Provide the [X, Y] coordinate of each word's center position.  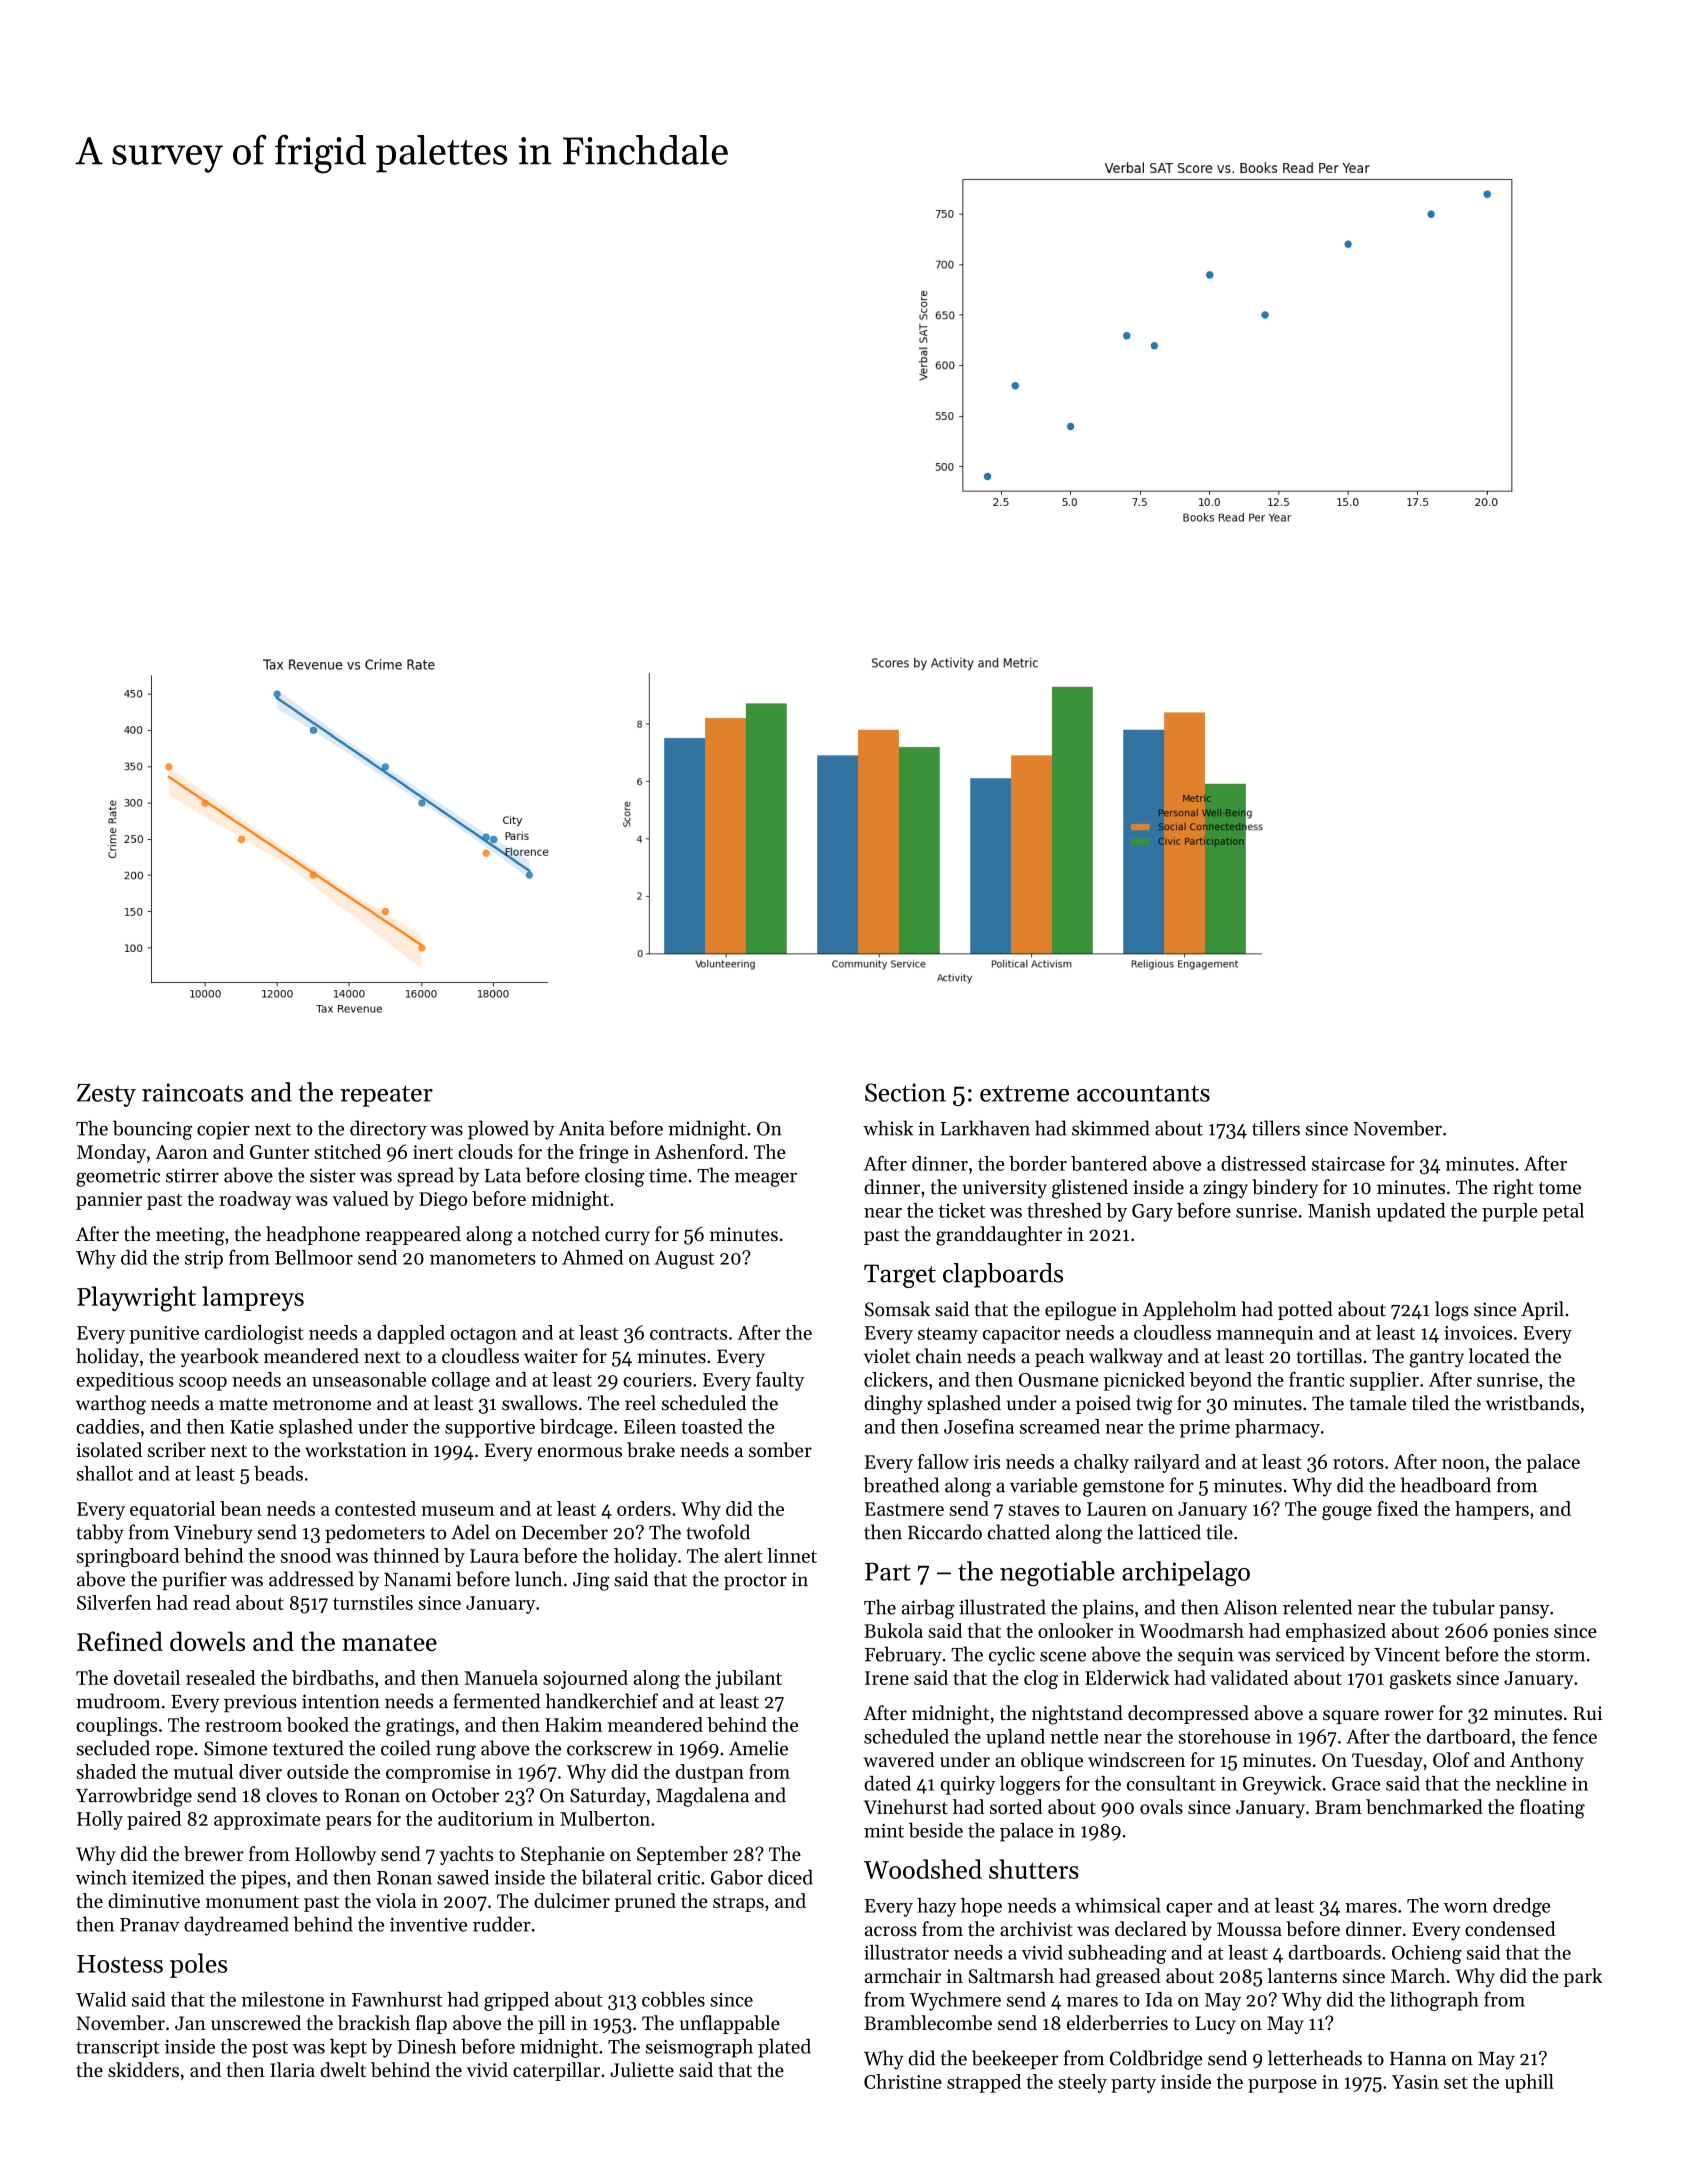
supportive [490, 1429]
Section [905, 1092]
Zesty [106, 1095]
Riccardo [945, 1532]
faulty [780, 1381]
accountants [1143, 1093]
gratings [420, 1727]
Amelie [758, 1748]
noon [1463, 1464]
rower [1409, 1715]
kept [348, 2048]
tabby [100, 1534]
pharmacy [1277, 1428]
